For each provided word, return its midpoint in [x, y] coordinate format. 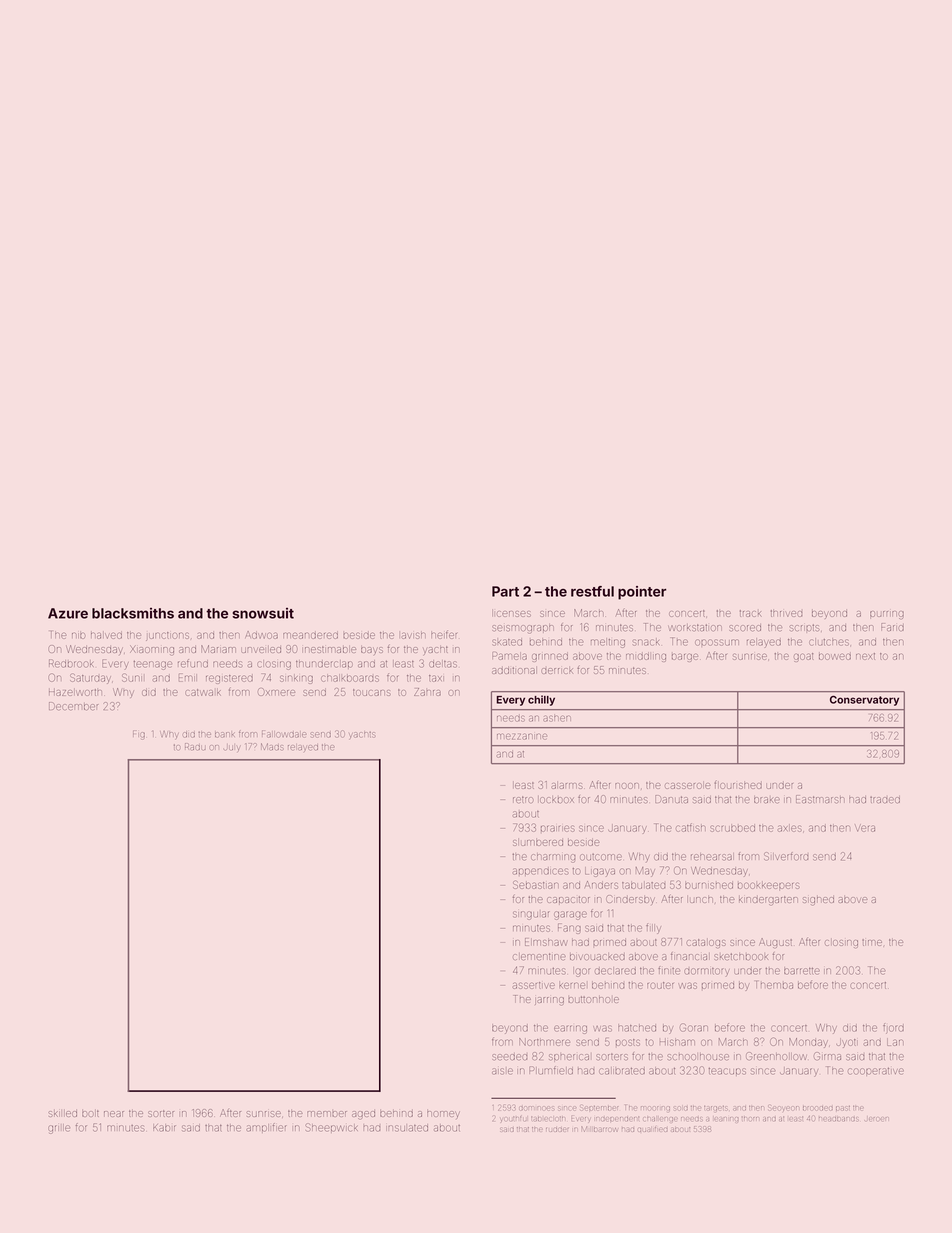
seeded [509, 1057]
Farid [892, 627]
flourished [738, 785]
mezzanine [522, 737]
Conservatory [864, 701]
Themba [774, 985]
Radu [195, 746]
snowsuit [263, 613]
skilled [63, 1114]
